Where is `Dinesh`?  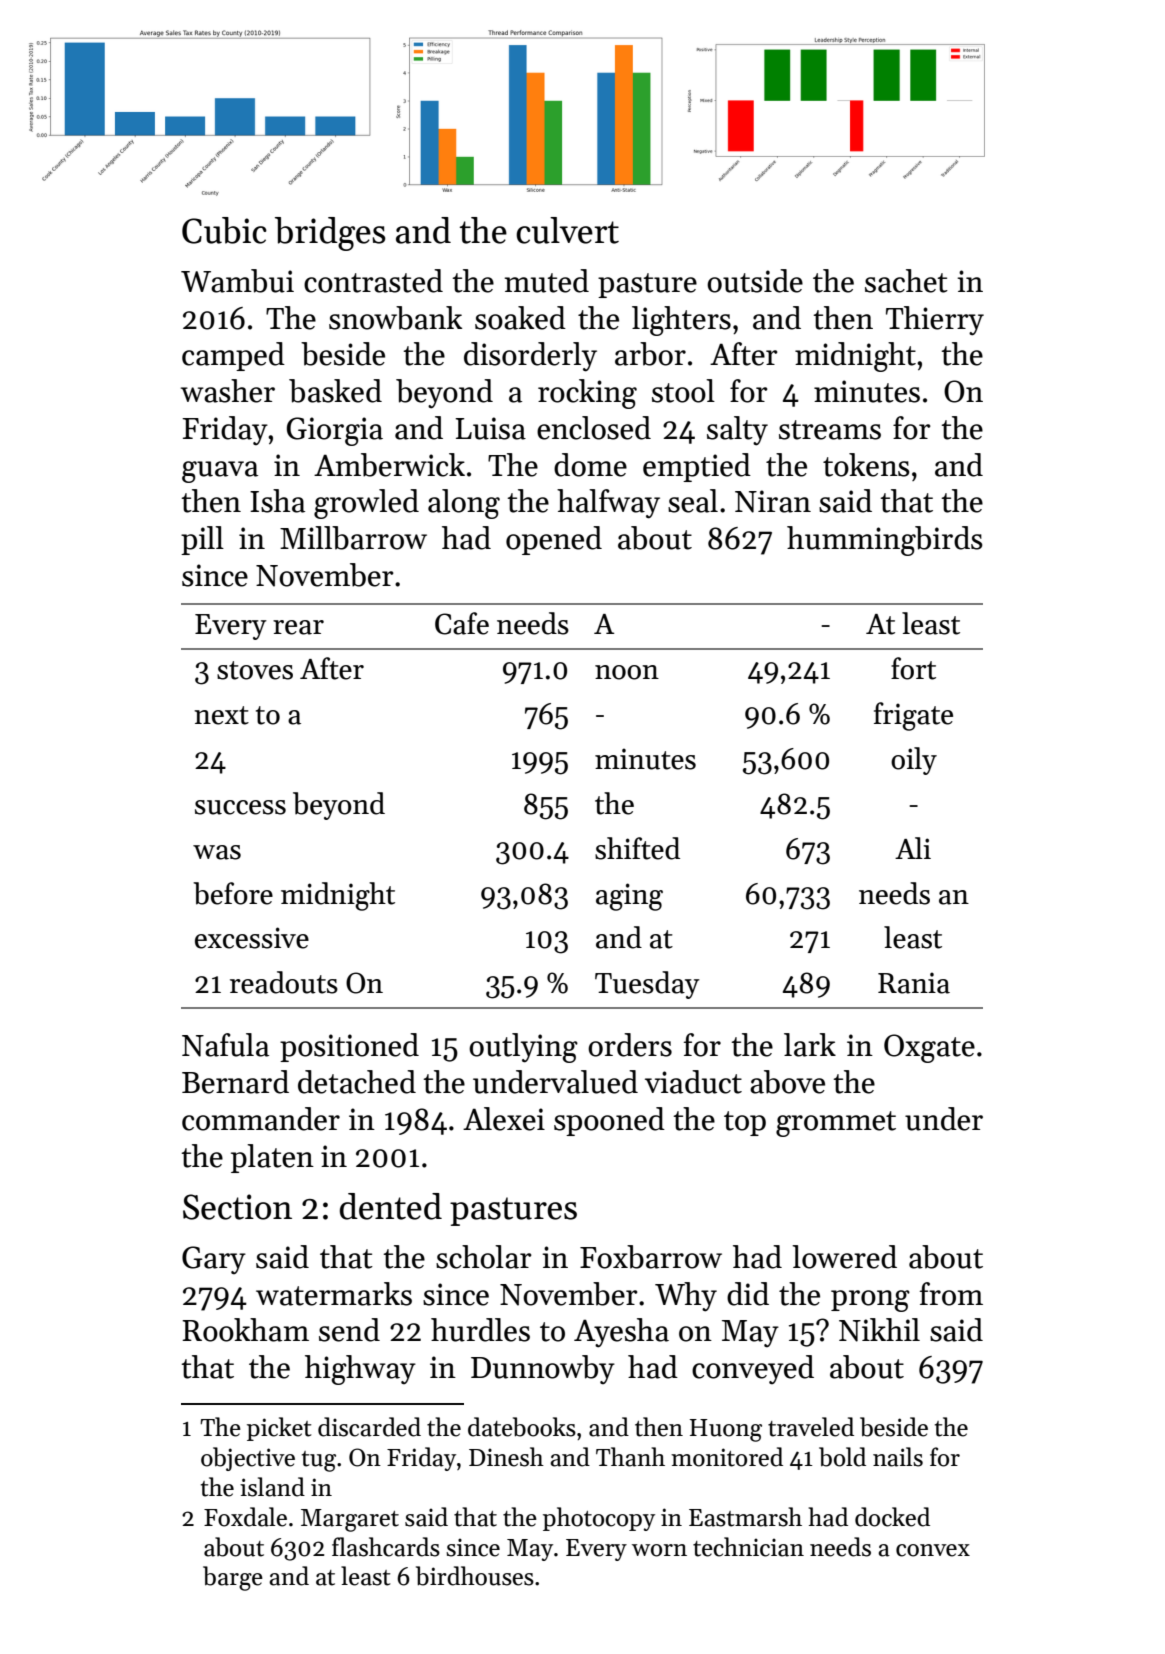 Dinesh is located at coordinates (506, 1457).
